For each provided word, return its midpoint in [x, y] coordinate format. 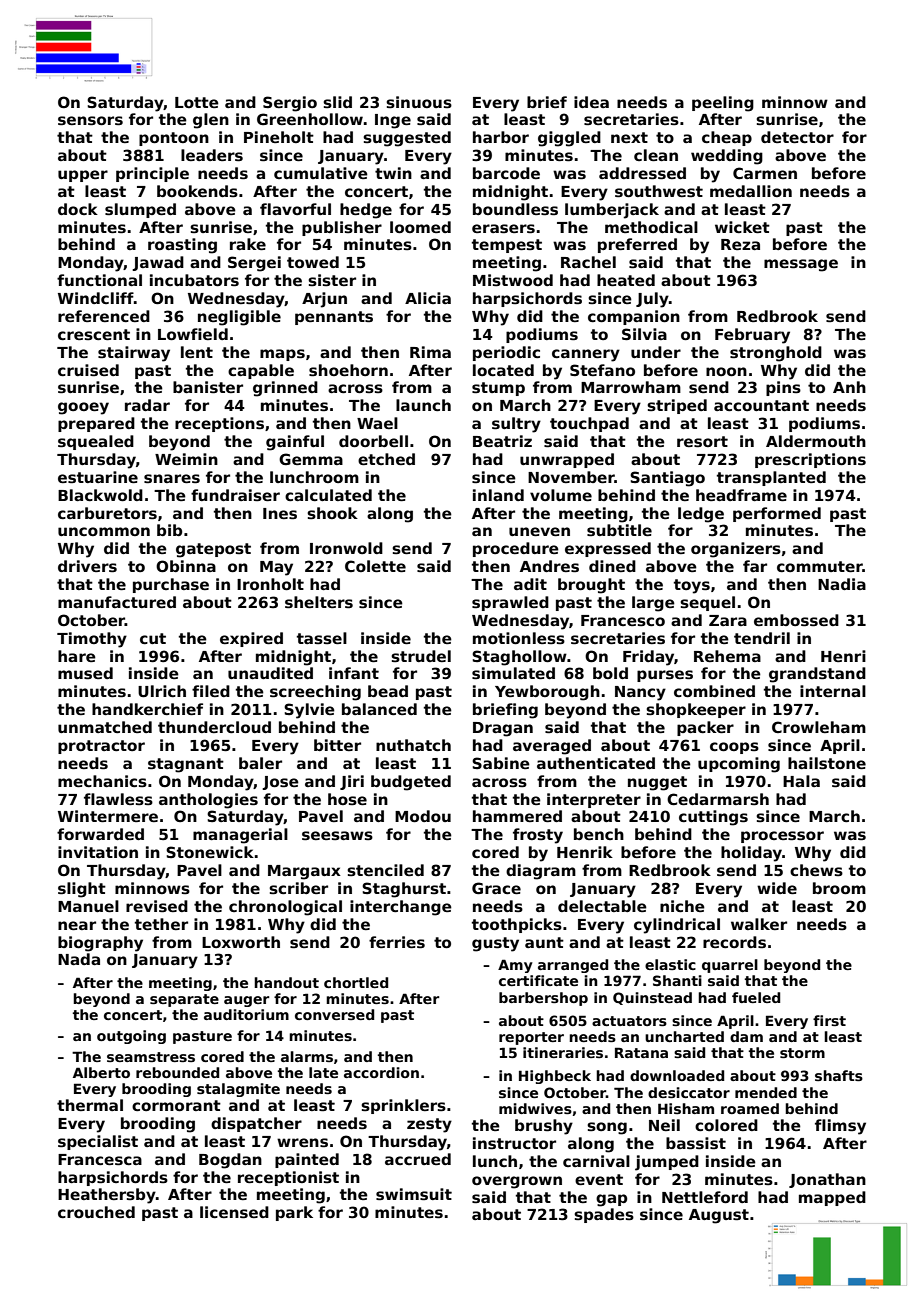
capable [261, 371]
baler [260, 763]
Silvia [644, 334]
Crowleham [819, 727]
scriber [298, 888]
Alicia [428, 298]
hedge [366, 211]
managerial [240, 836]
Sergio [290, 104]
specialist [98, 1142]
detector [797, 137]
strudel [421, 656]
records [734, 942]
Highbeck [555, 1077]
